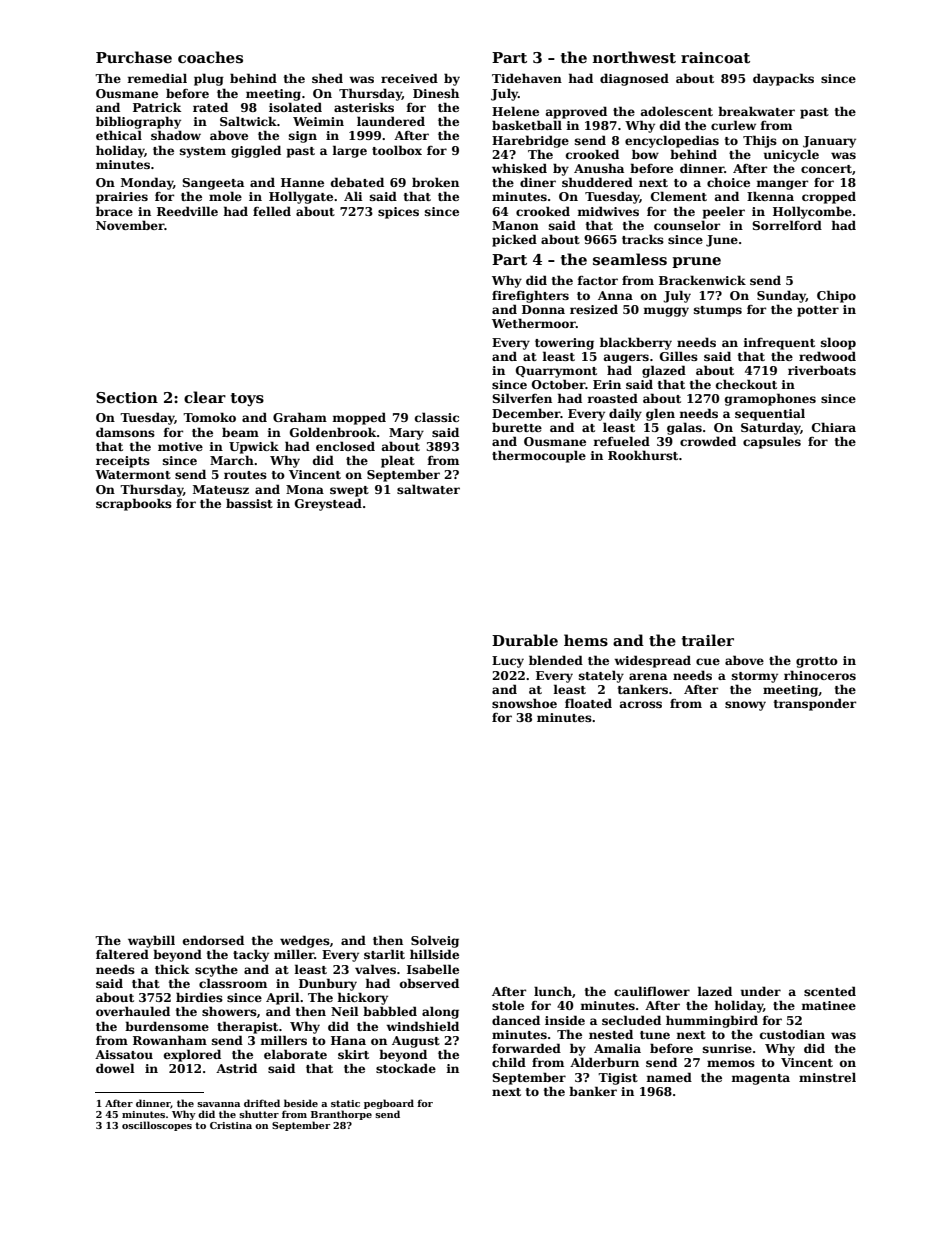  What do you see at coordinates (527, 78) in the screenshot?
I see `Tidehaven` at bounding box center [527, 78].
